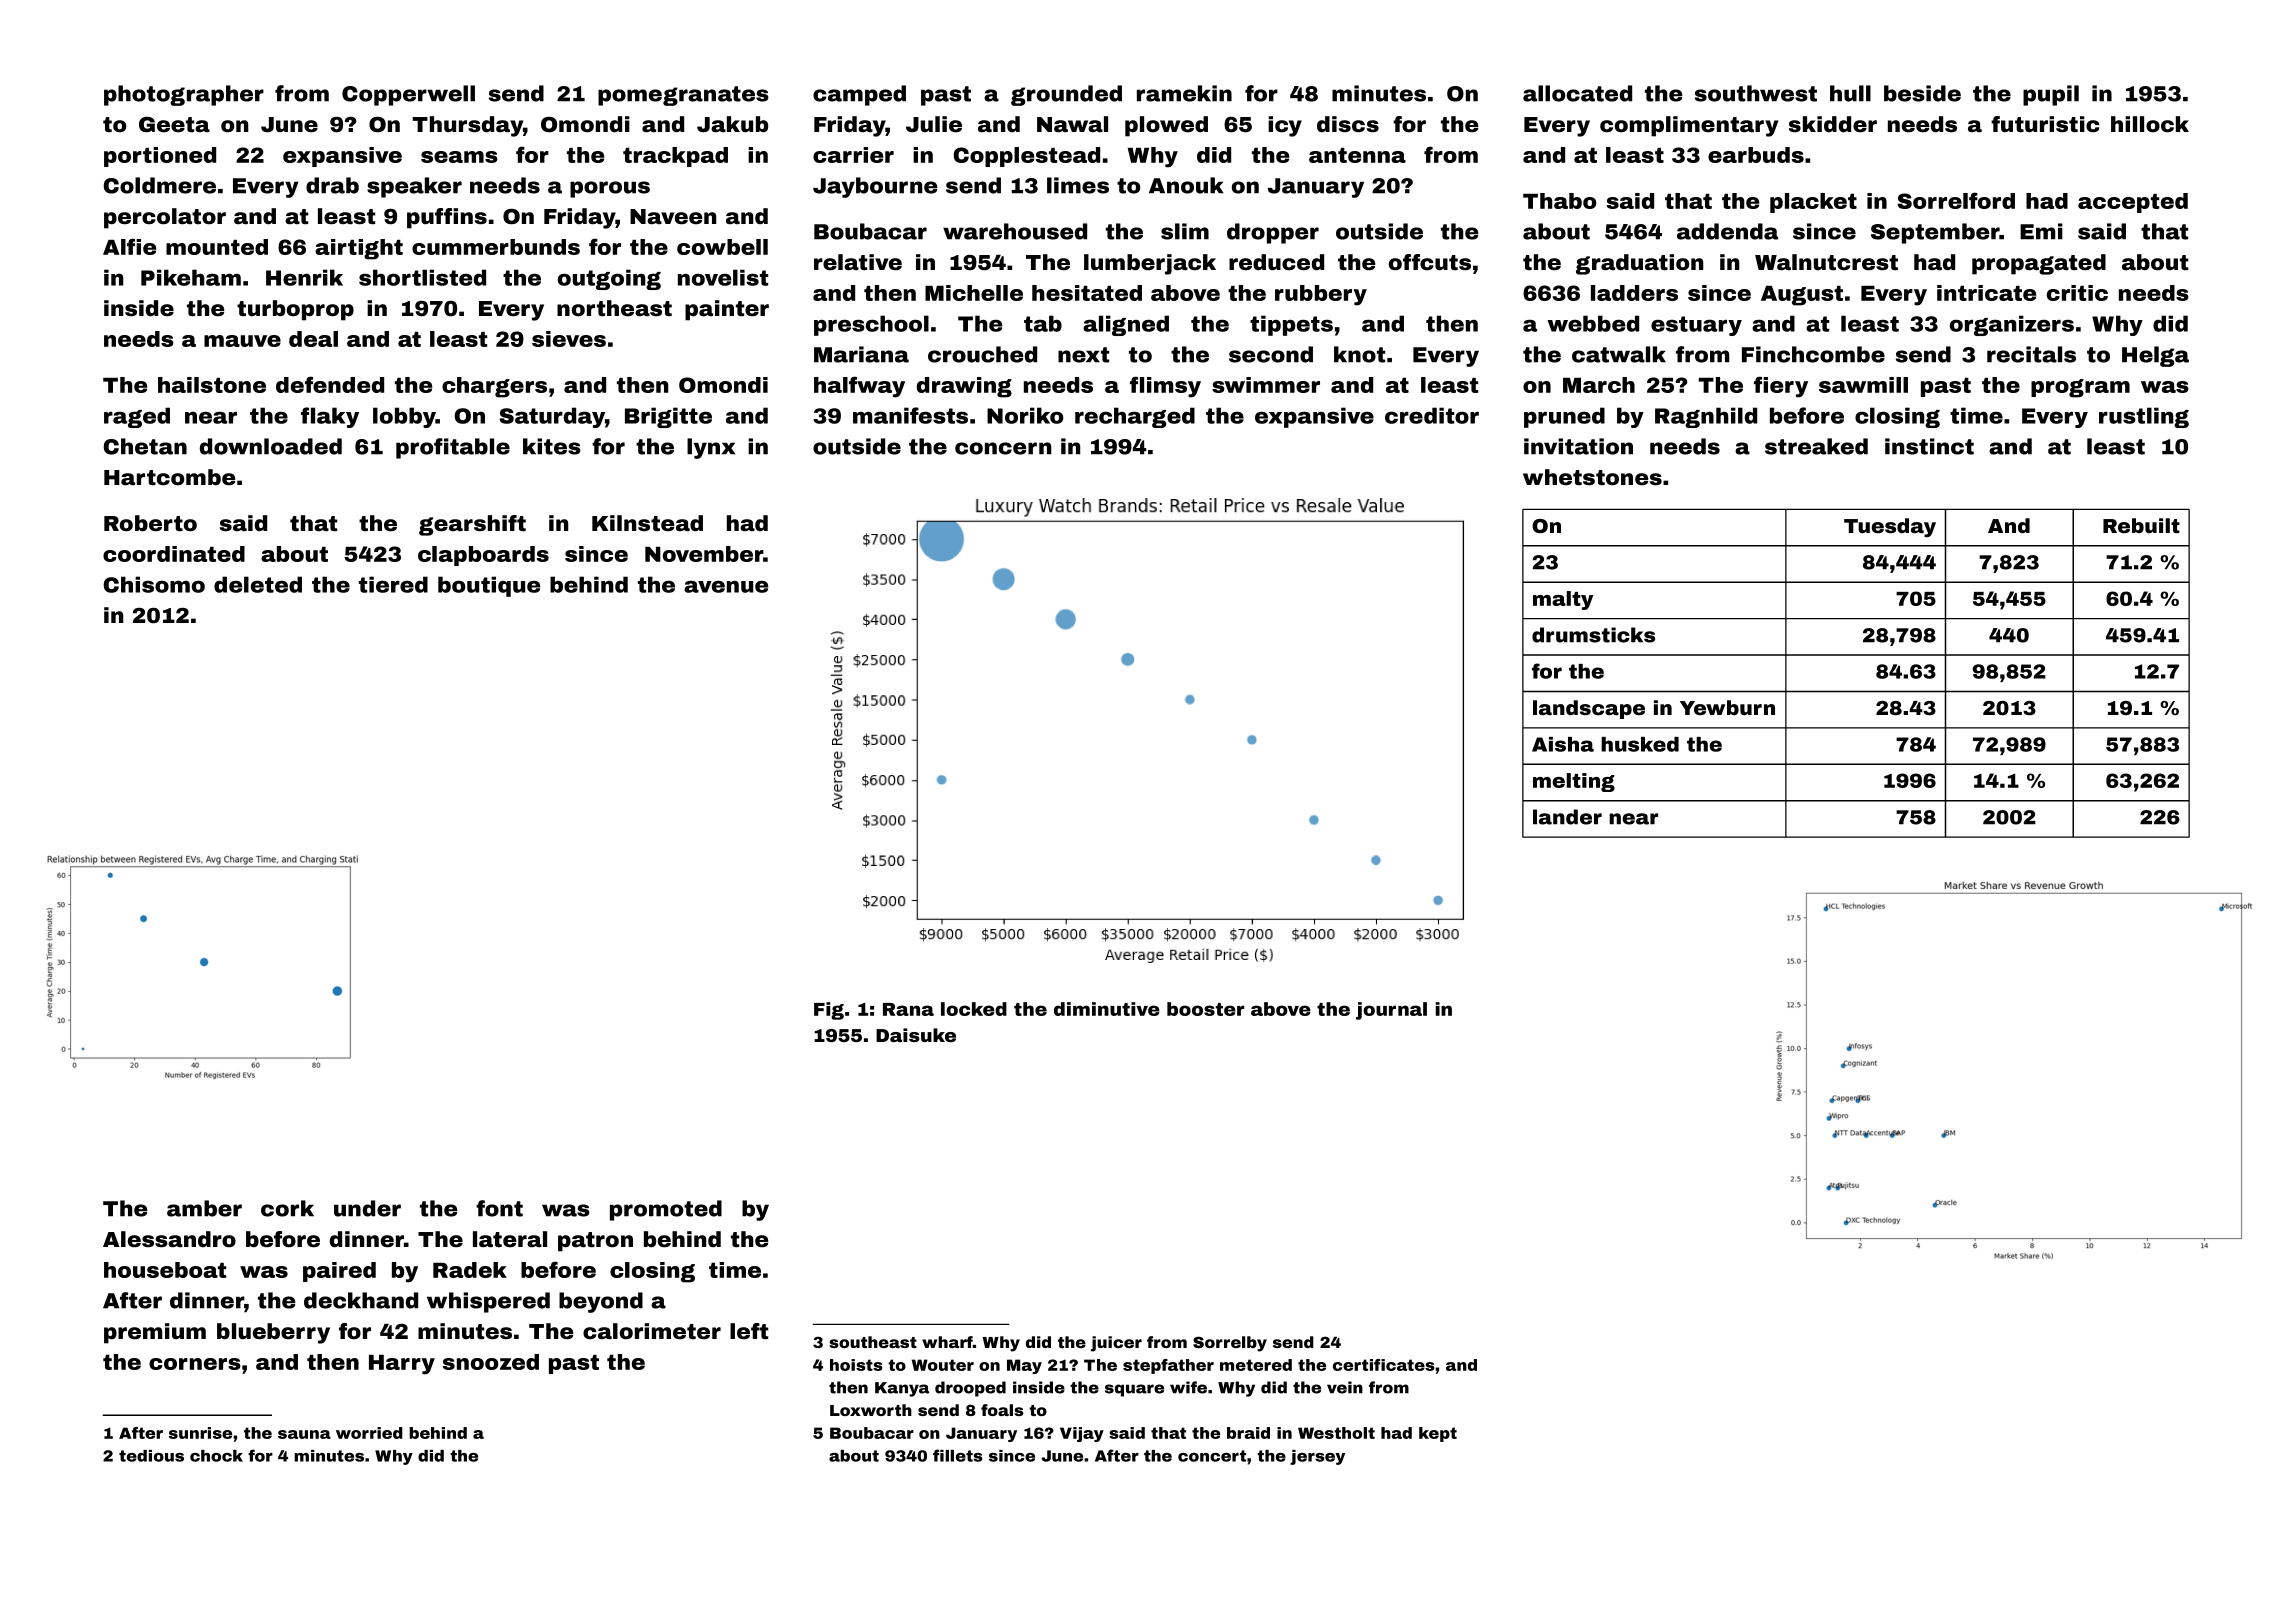 The image size is (2292, 1620). What do you see at coordinates (1593, 635) in the screenshot?
I see `drumsticks` at bounding box center [1593, 635].
